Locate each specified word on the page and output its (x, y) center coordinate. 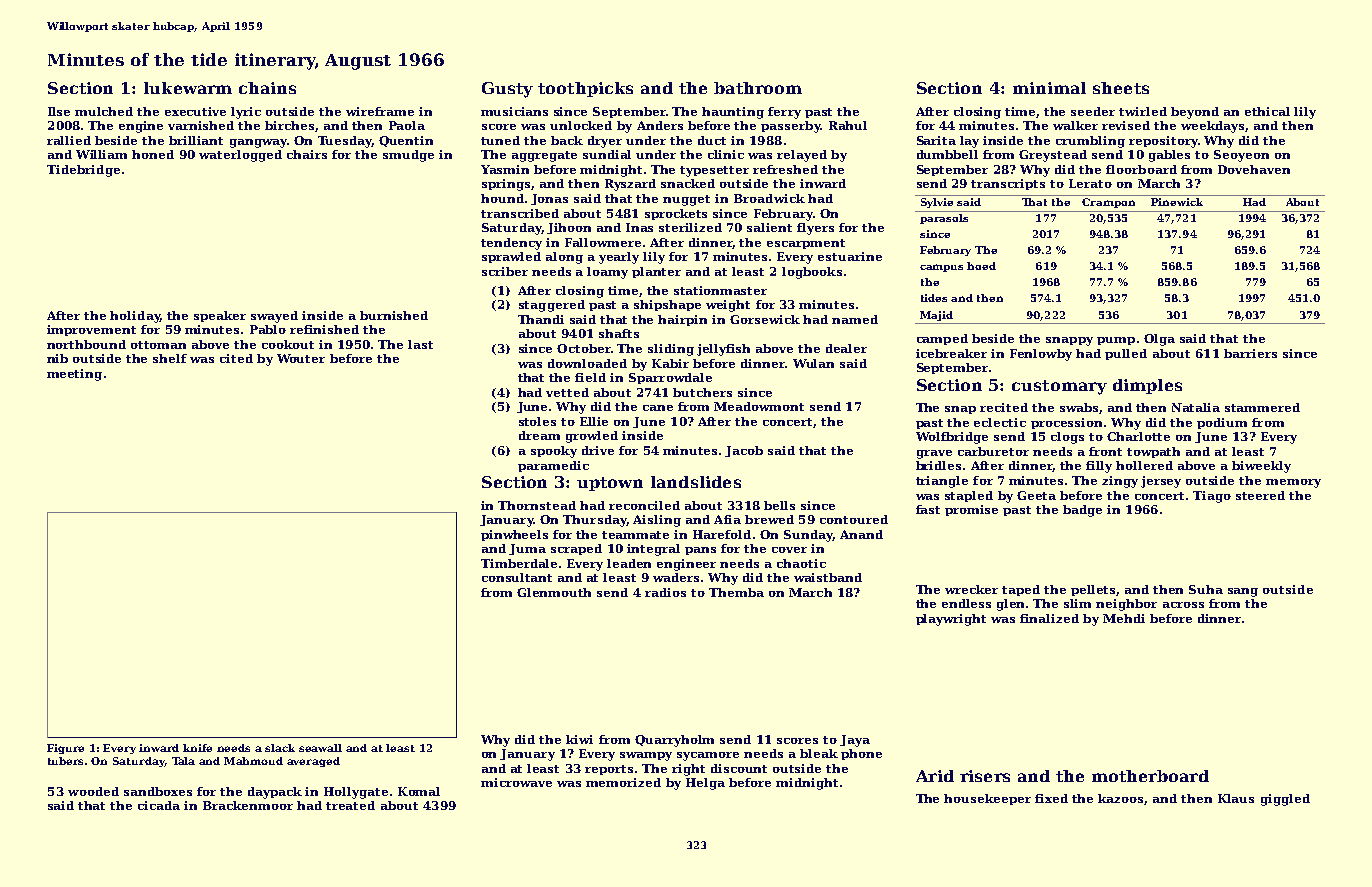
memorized (623, 782)
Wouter (301, 358)
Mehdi (1124, 618)
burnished (394, 315)
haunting (733, 113)
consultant (517, 577)
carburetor (993, 451)
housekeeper (987, 799)
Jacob (744, 451)
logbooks (812, 273)
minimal (1049, 88)
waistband (828, 577)
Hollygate (356, 793)
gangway (258, 143)
